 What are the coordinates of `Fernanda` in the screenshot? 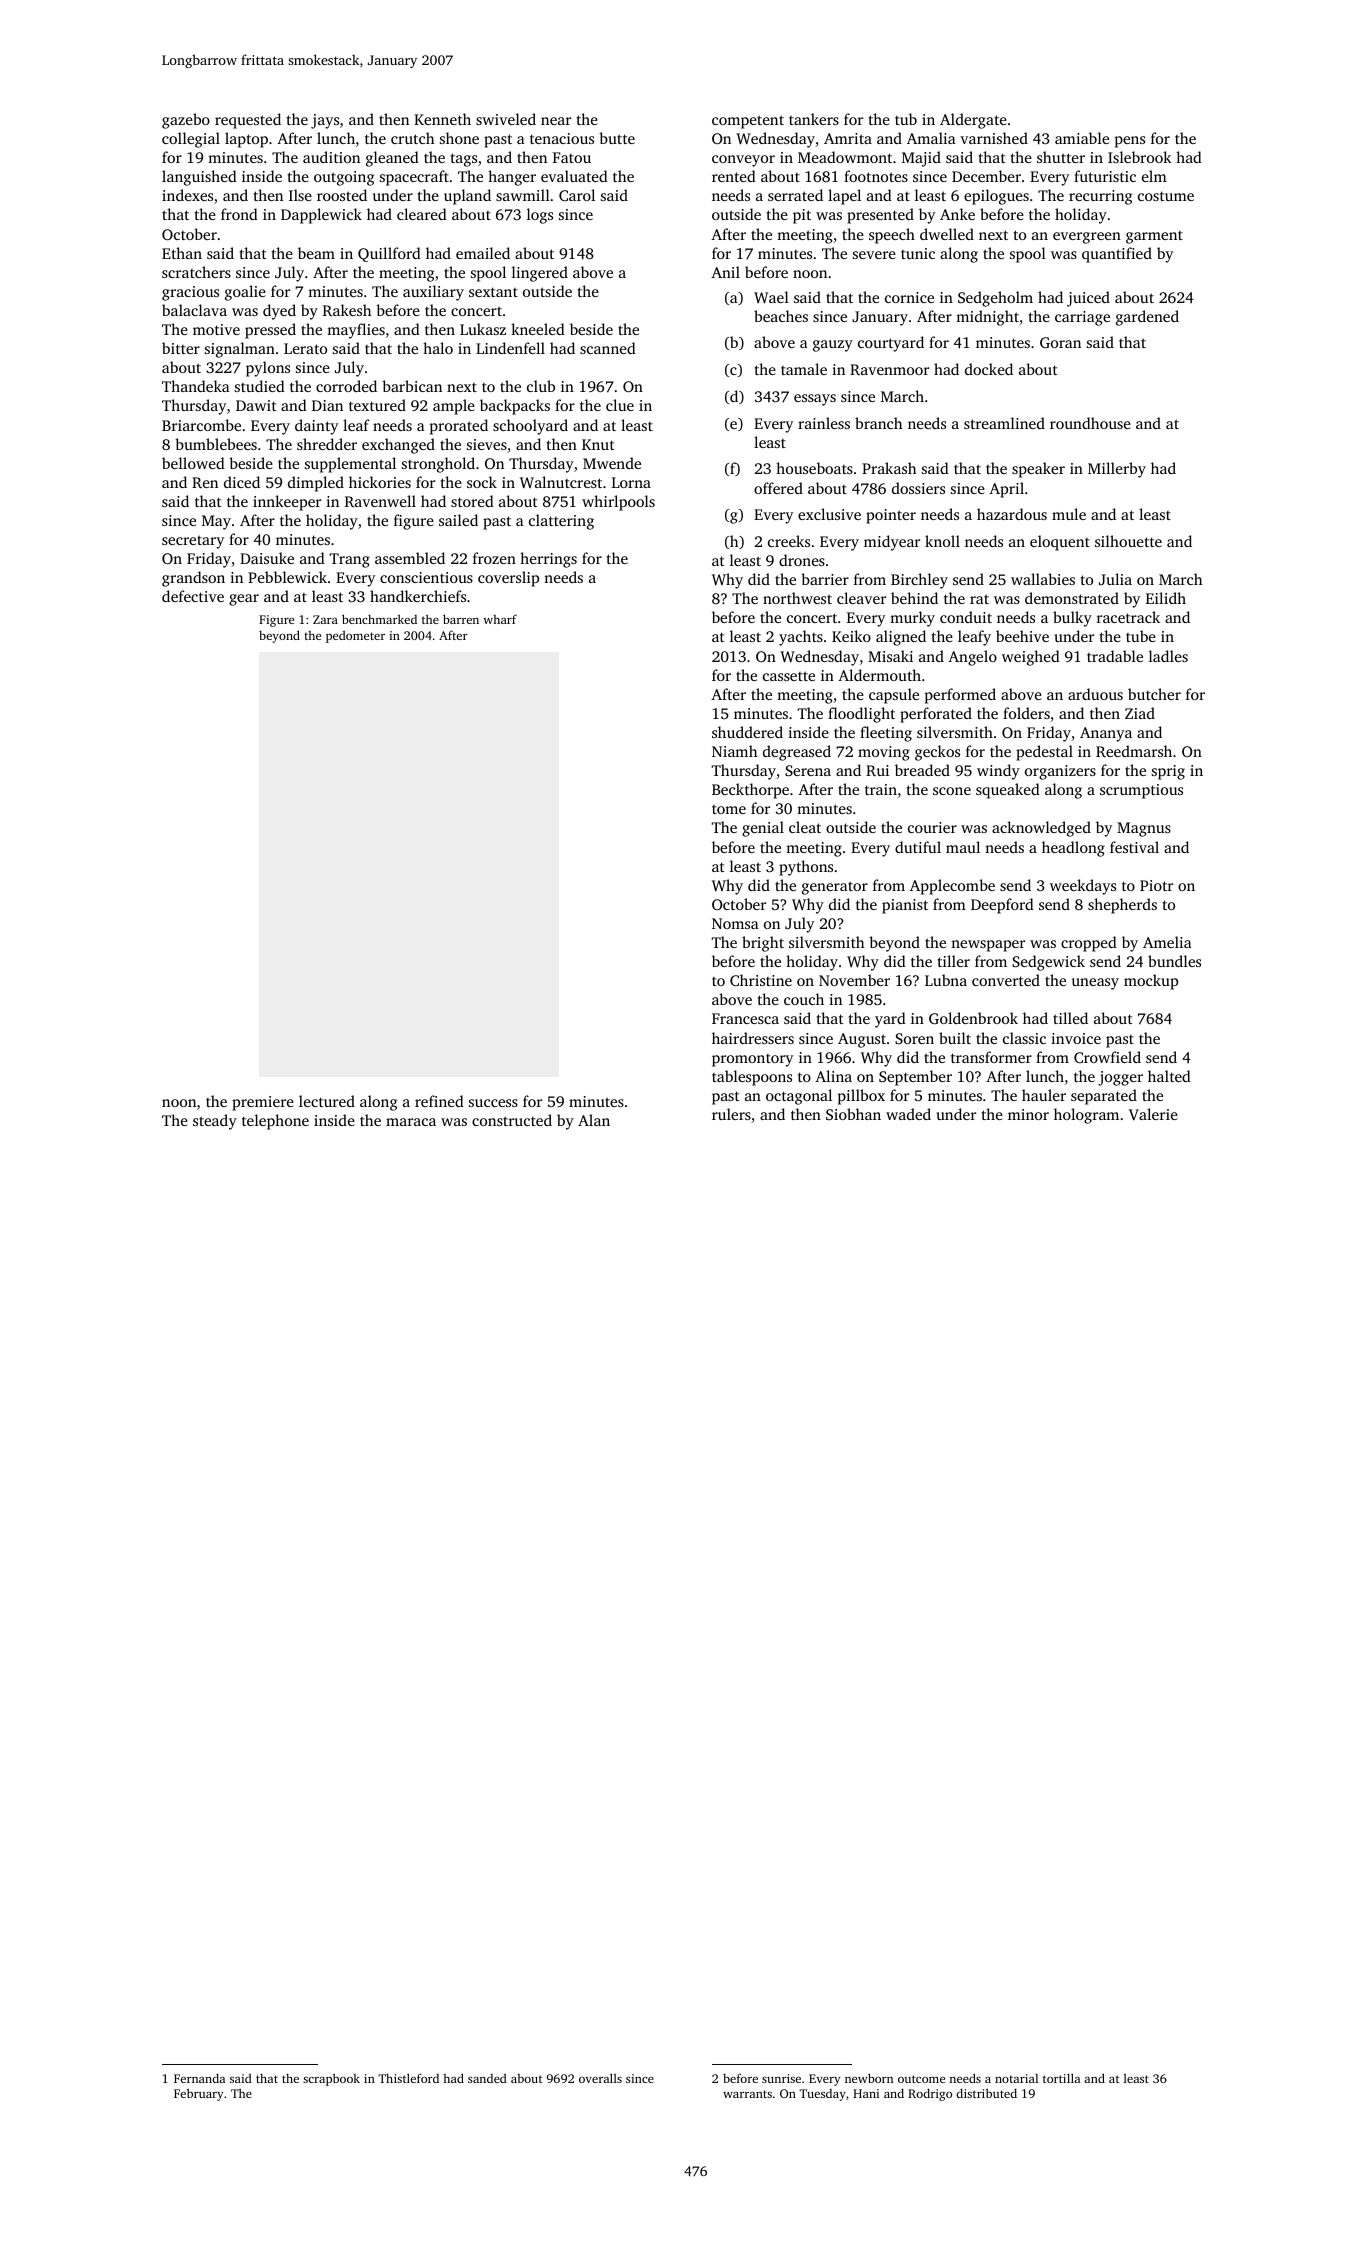 It's located at (200, 2078).
